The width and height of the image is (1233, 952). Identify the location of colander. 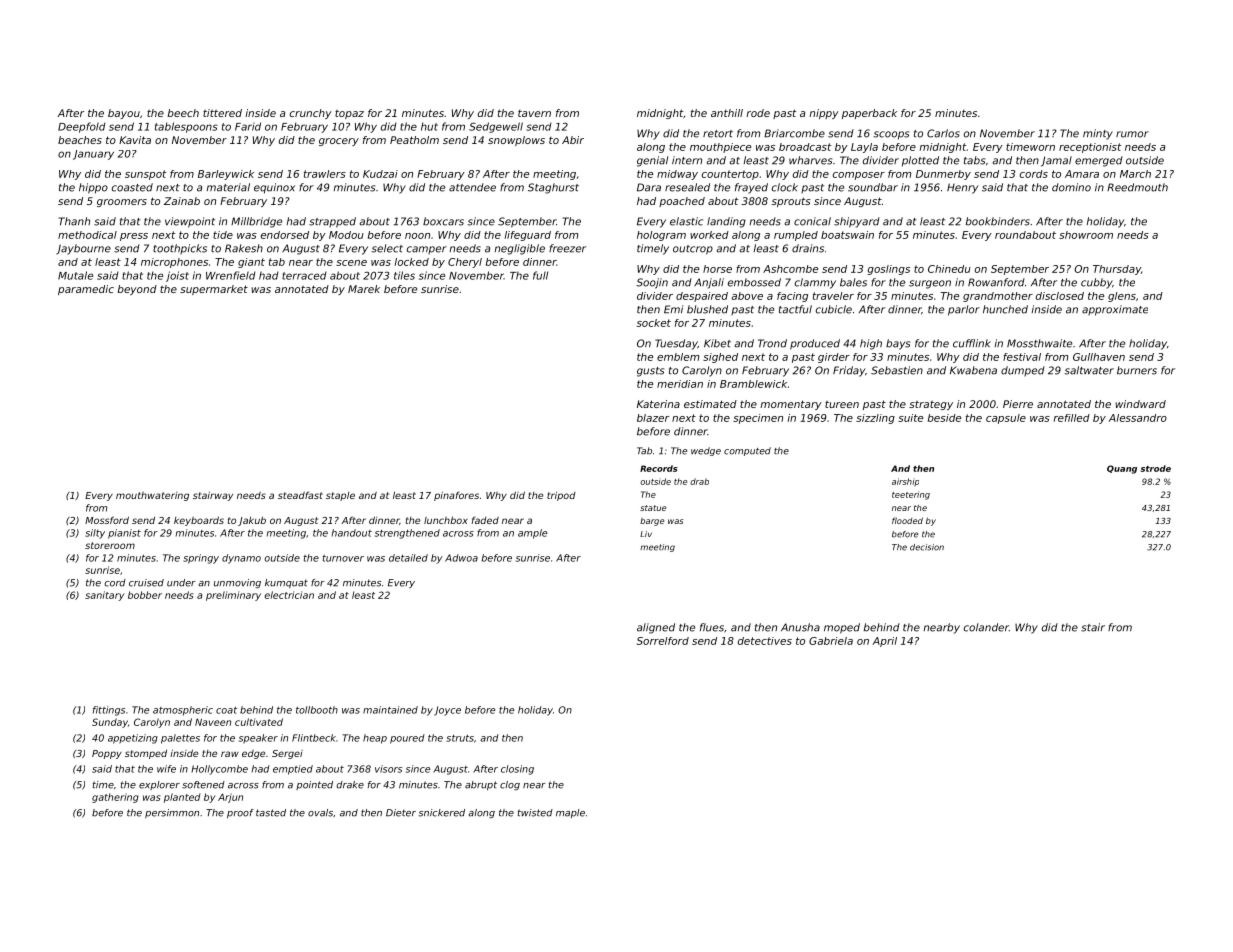
(986, 627).
